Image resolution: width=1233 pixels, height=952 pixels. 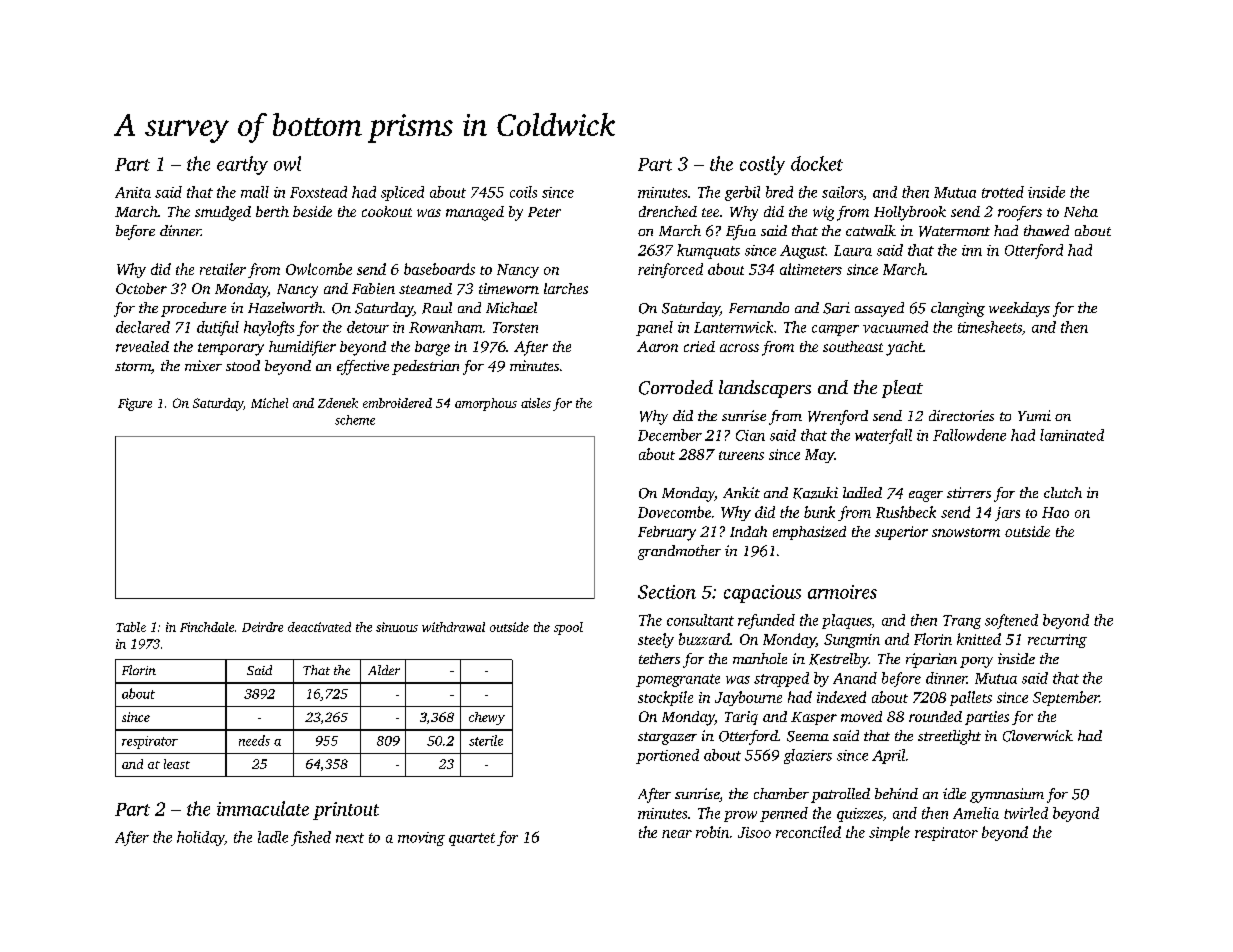 What do you see at coordinates (901, 533) in the image?
I see `superior` at bounding box center [901, 533].
